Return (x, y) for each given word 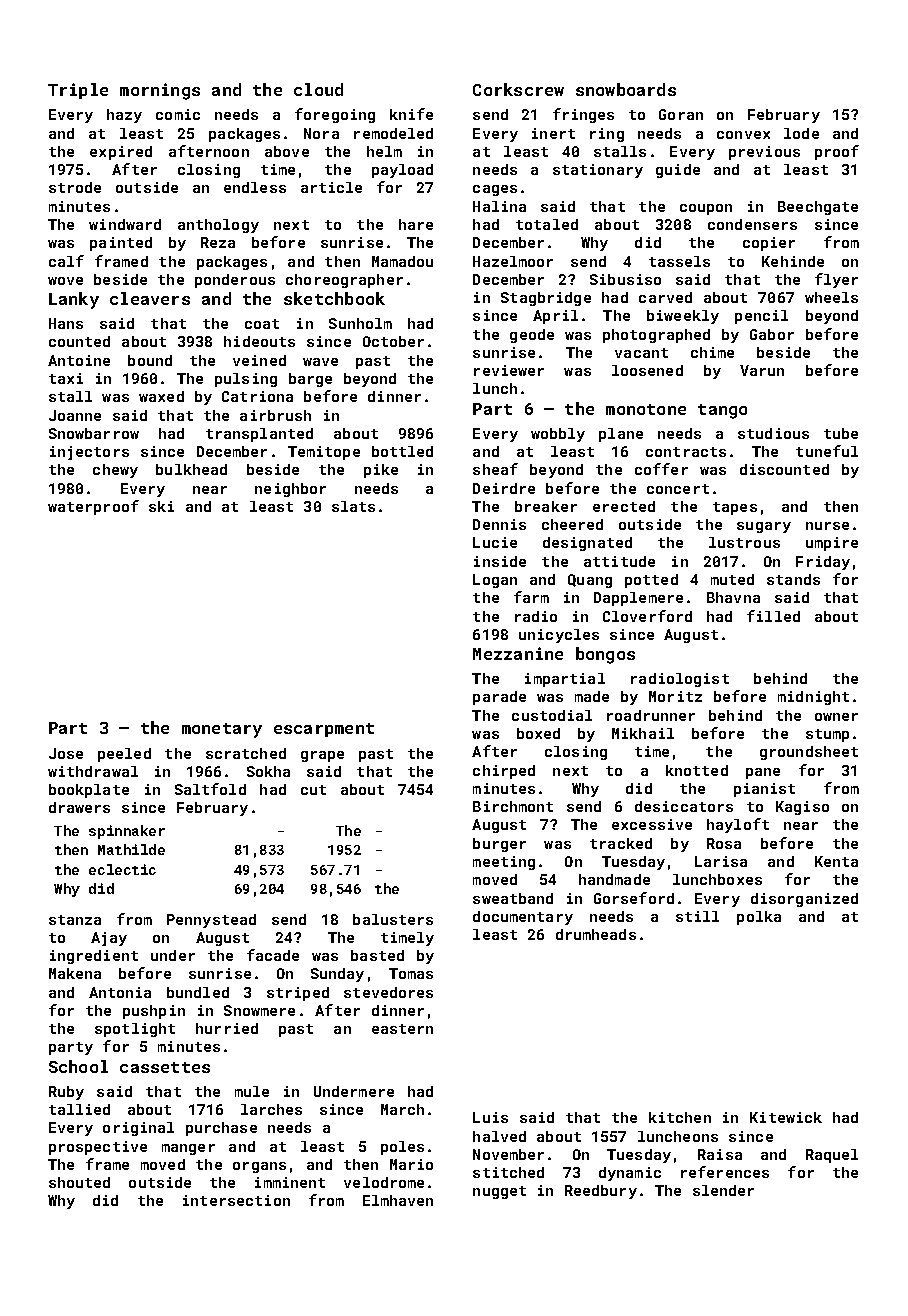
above (287, 151)
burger (499, 845)
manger (188, 1149)
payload (402, 171)
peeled (124, 755)
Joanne (75, 415)
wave (320, 362)
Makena (75, 973)
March (402, 1109)
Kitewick (786, 1117)
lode (801, 133)
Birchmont (513, 806)
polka (759, 918)
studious (773, 433)
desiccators (684, 806)
